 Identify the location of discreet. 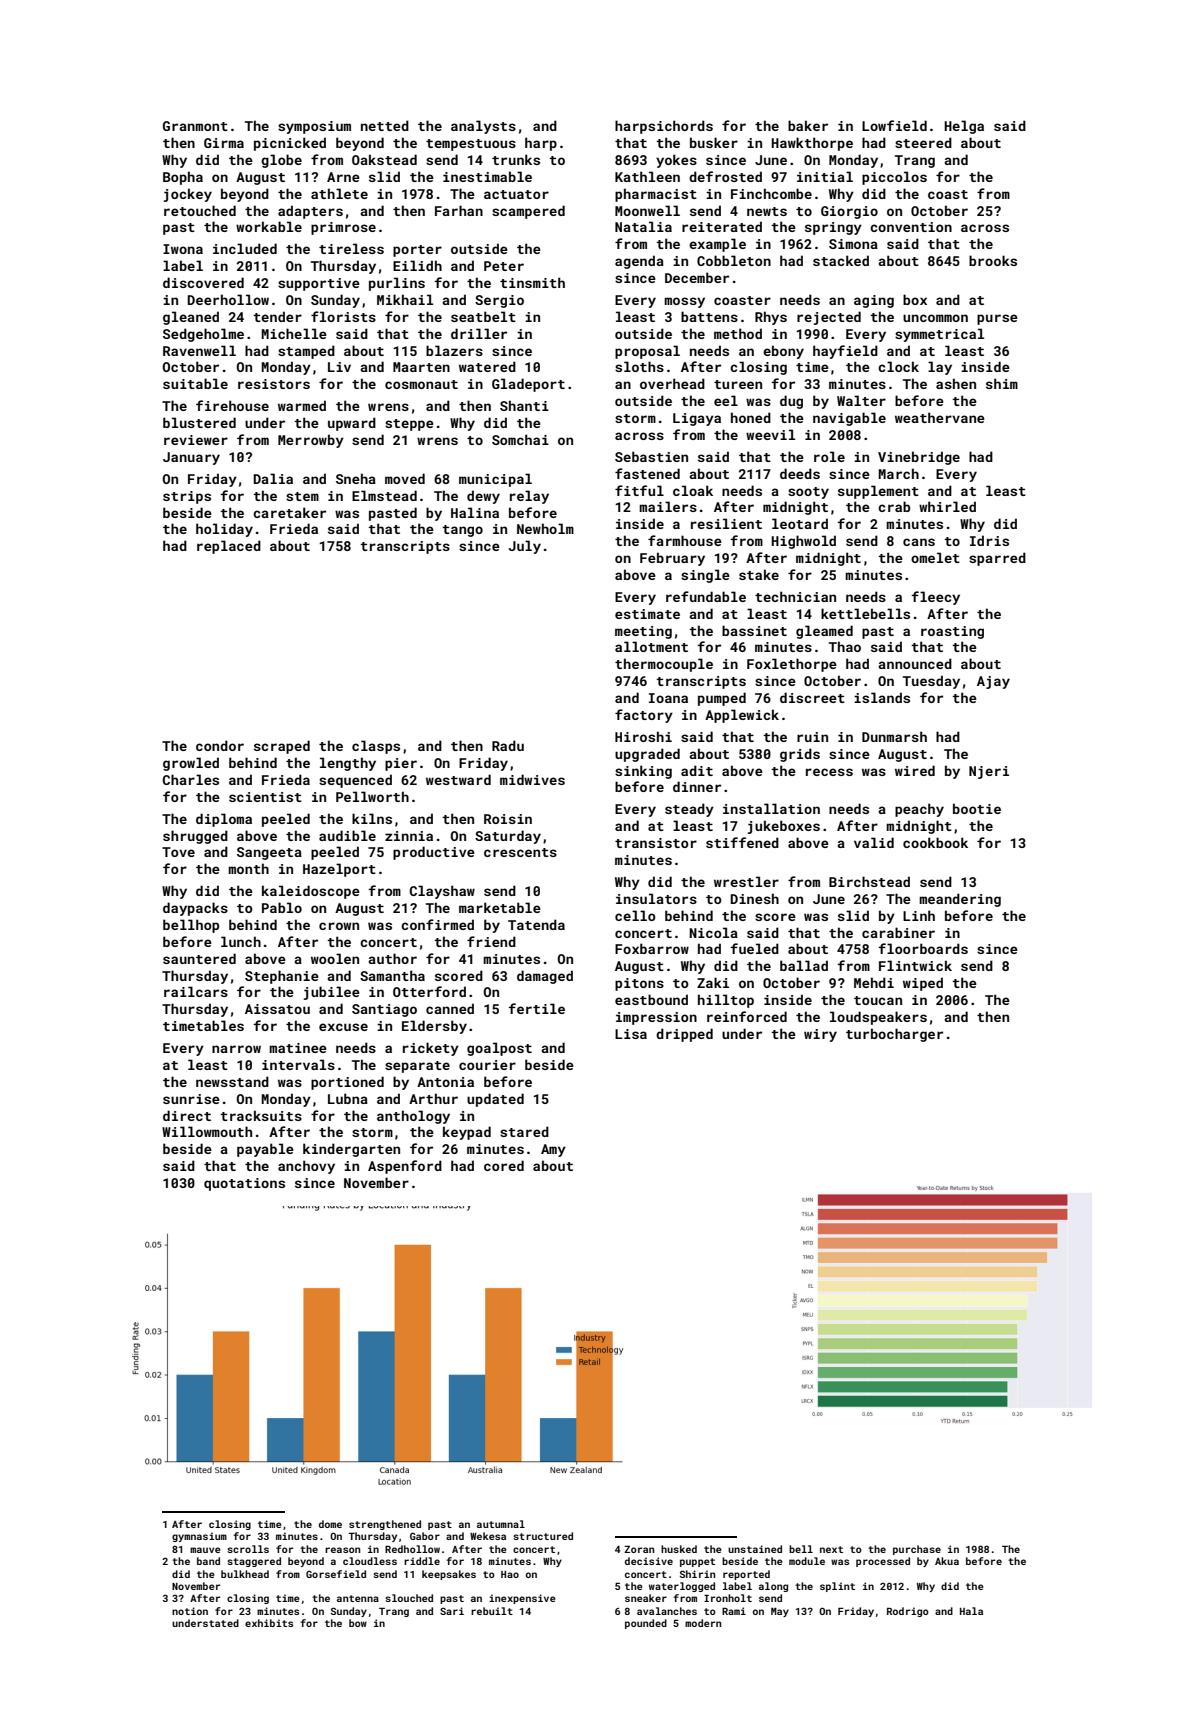
(812, 697).
